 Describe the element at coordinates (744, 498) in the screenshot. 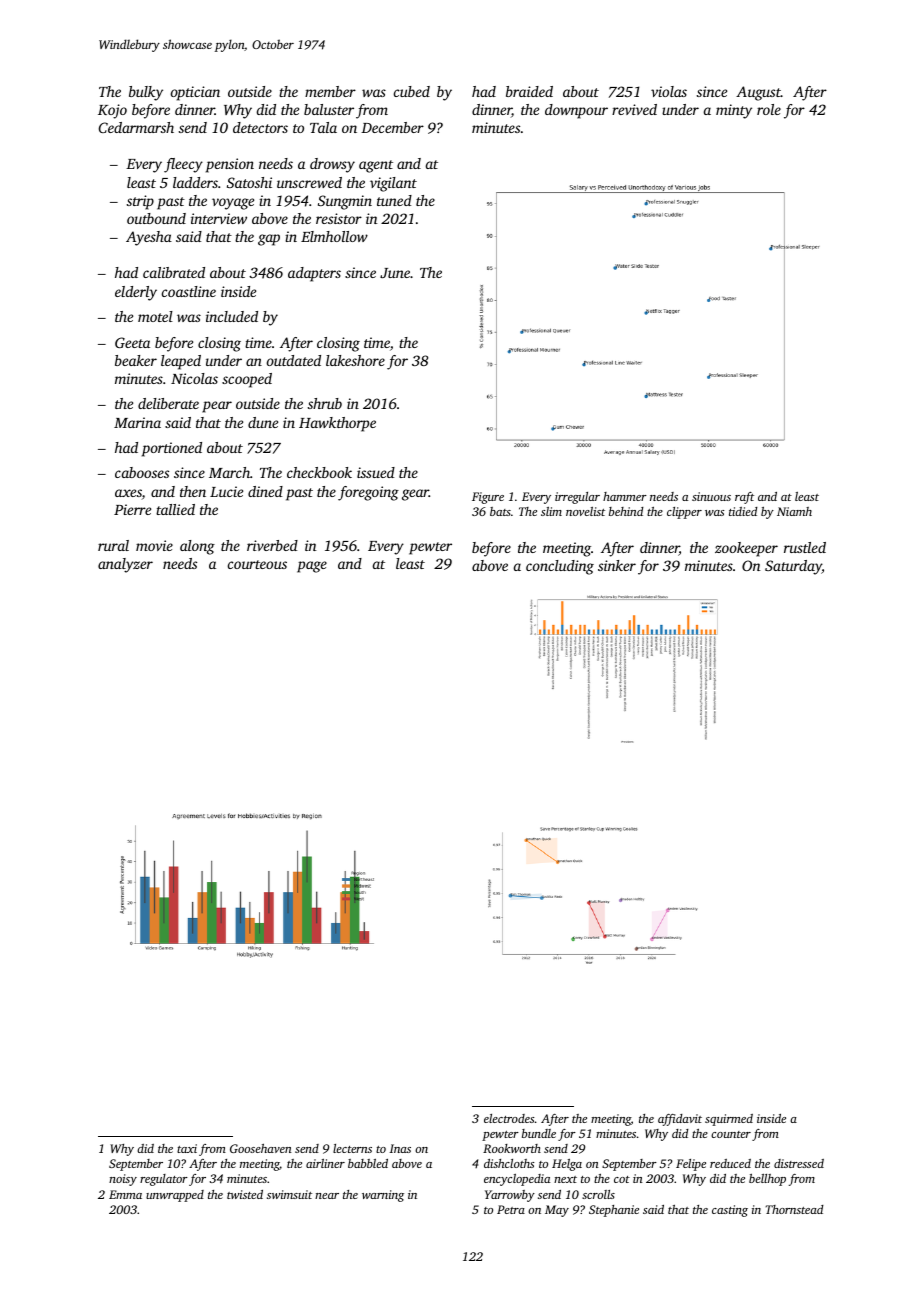

I see `raft` at that location.
